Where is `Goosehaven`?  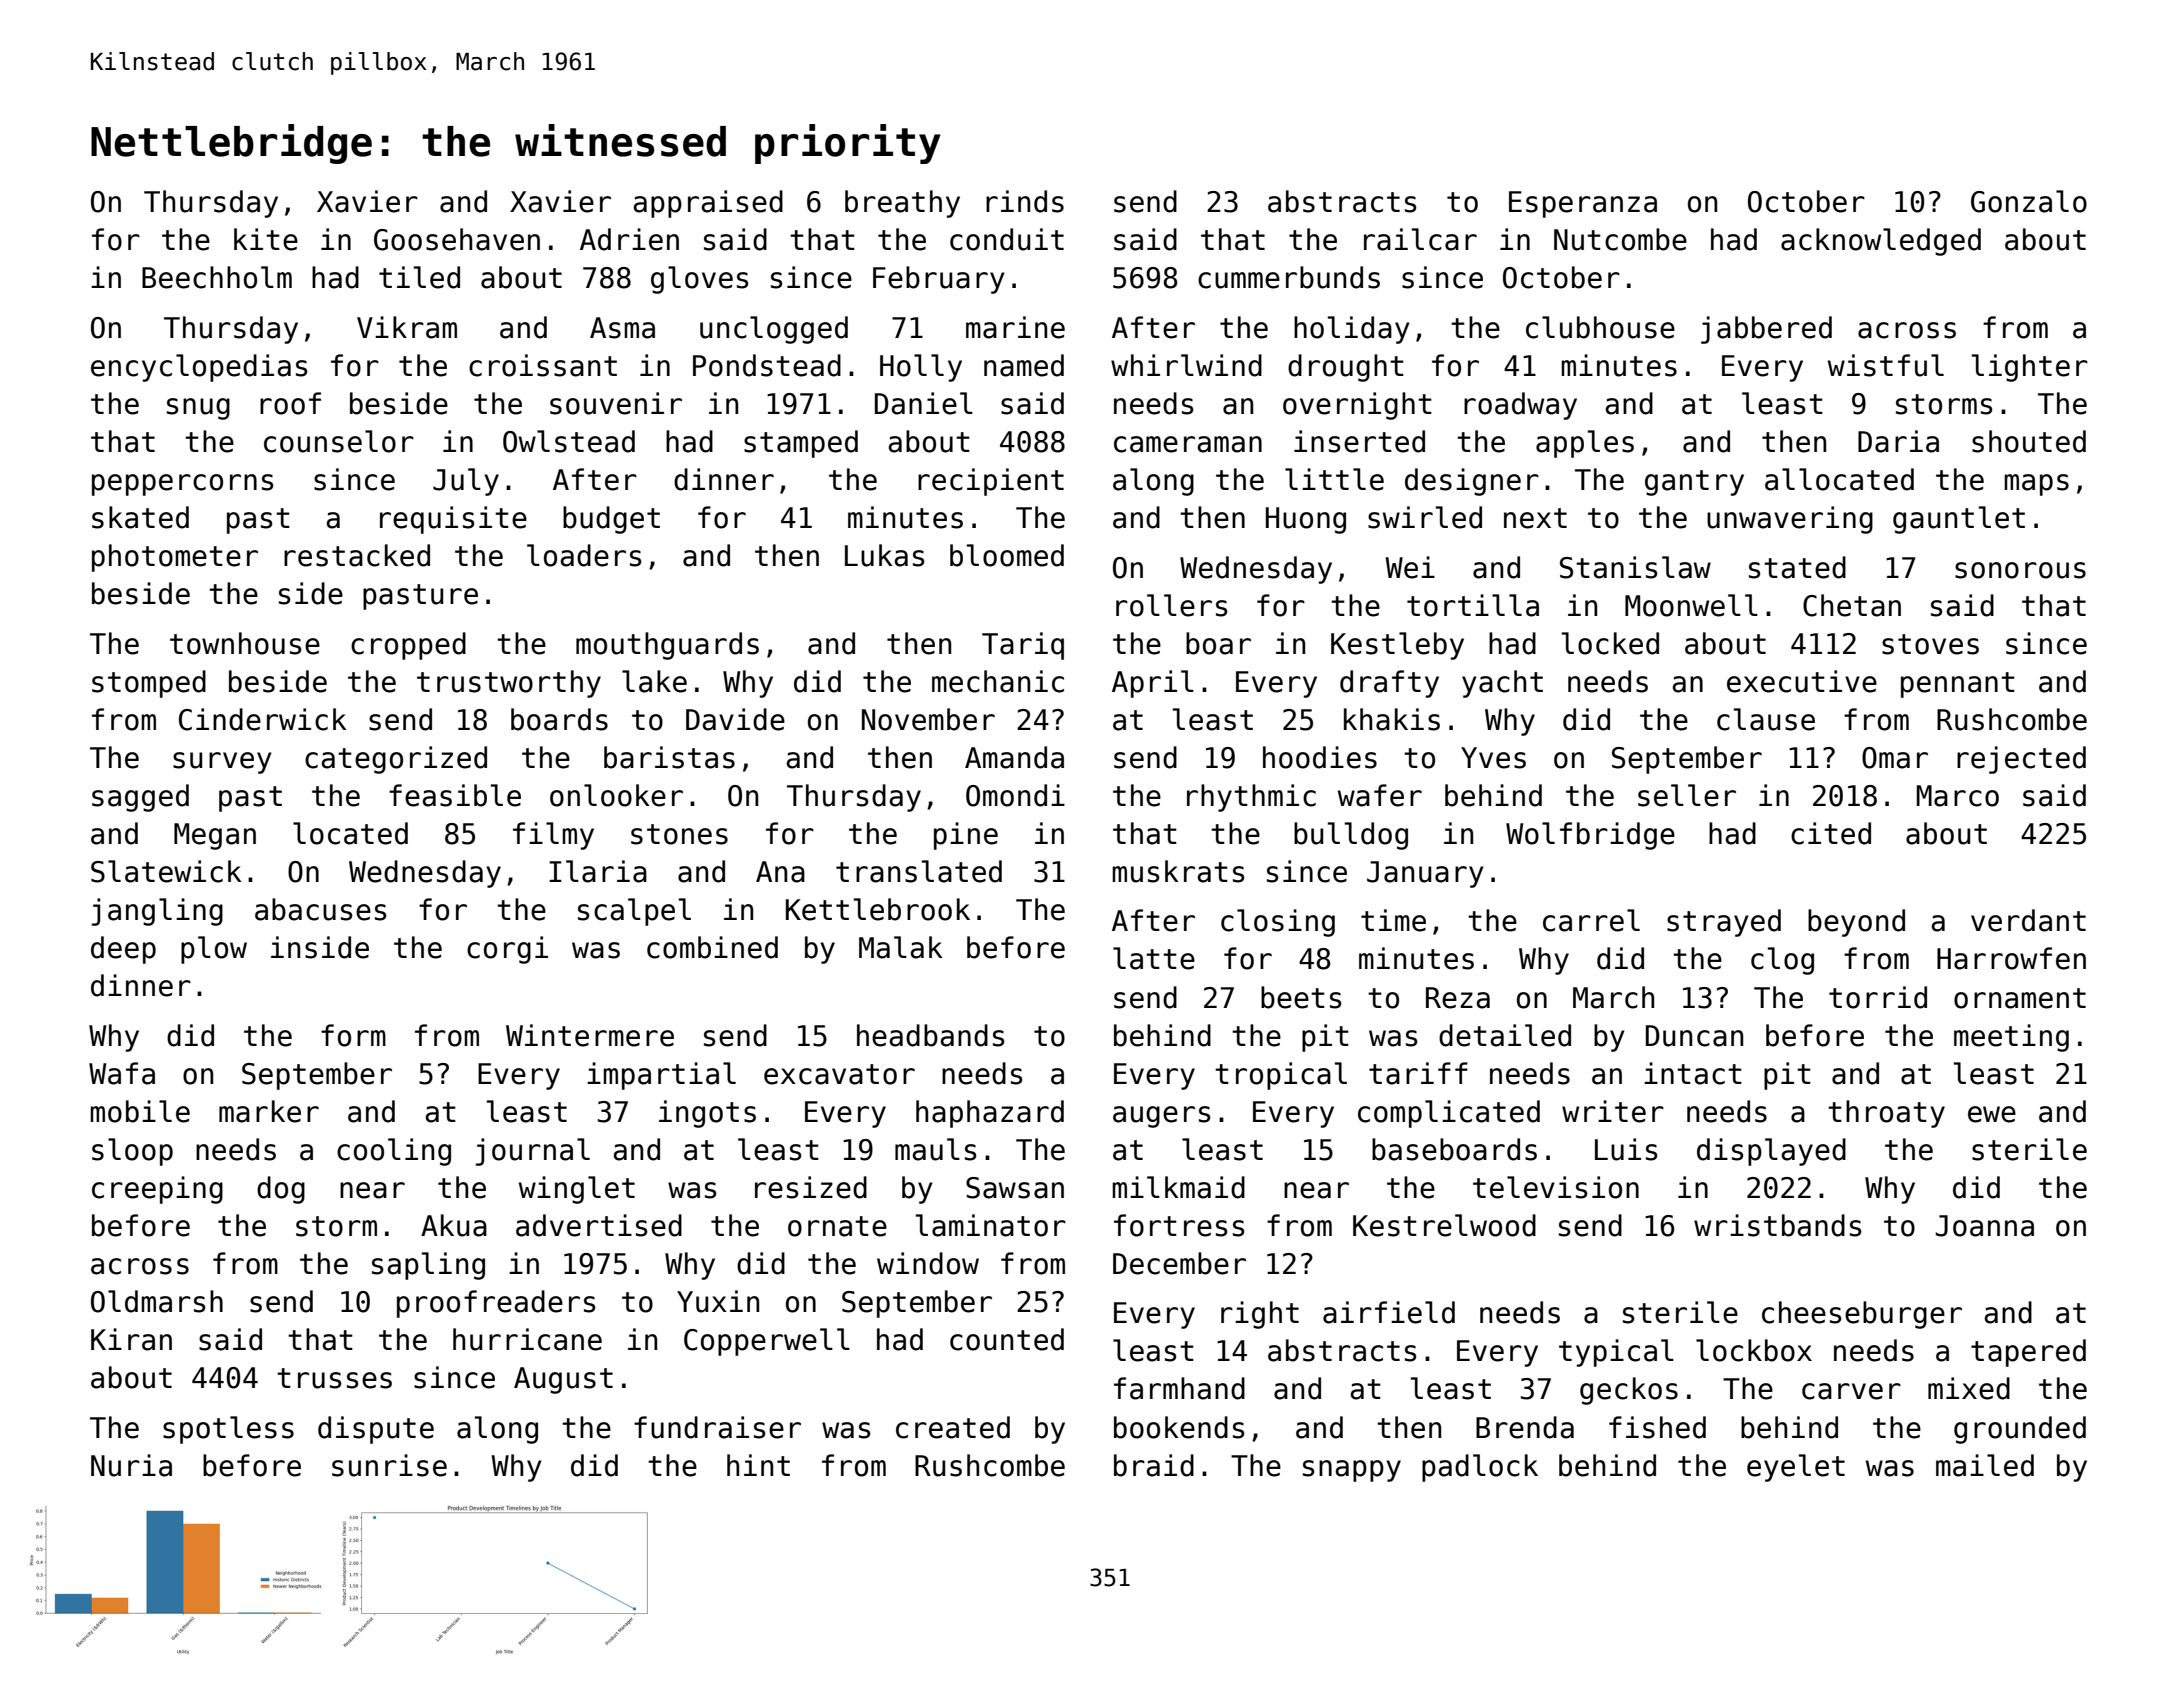
Goosehaven is located at coordinates (457, 239).
